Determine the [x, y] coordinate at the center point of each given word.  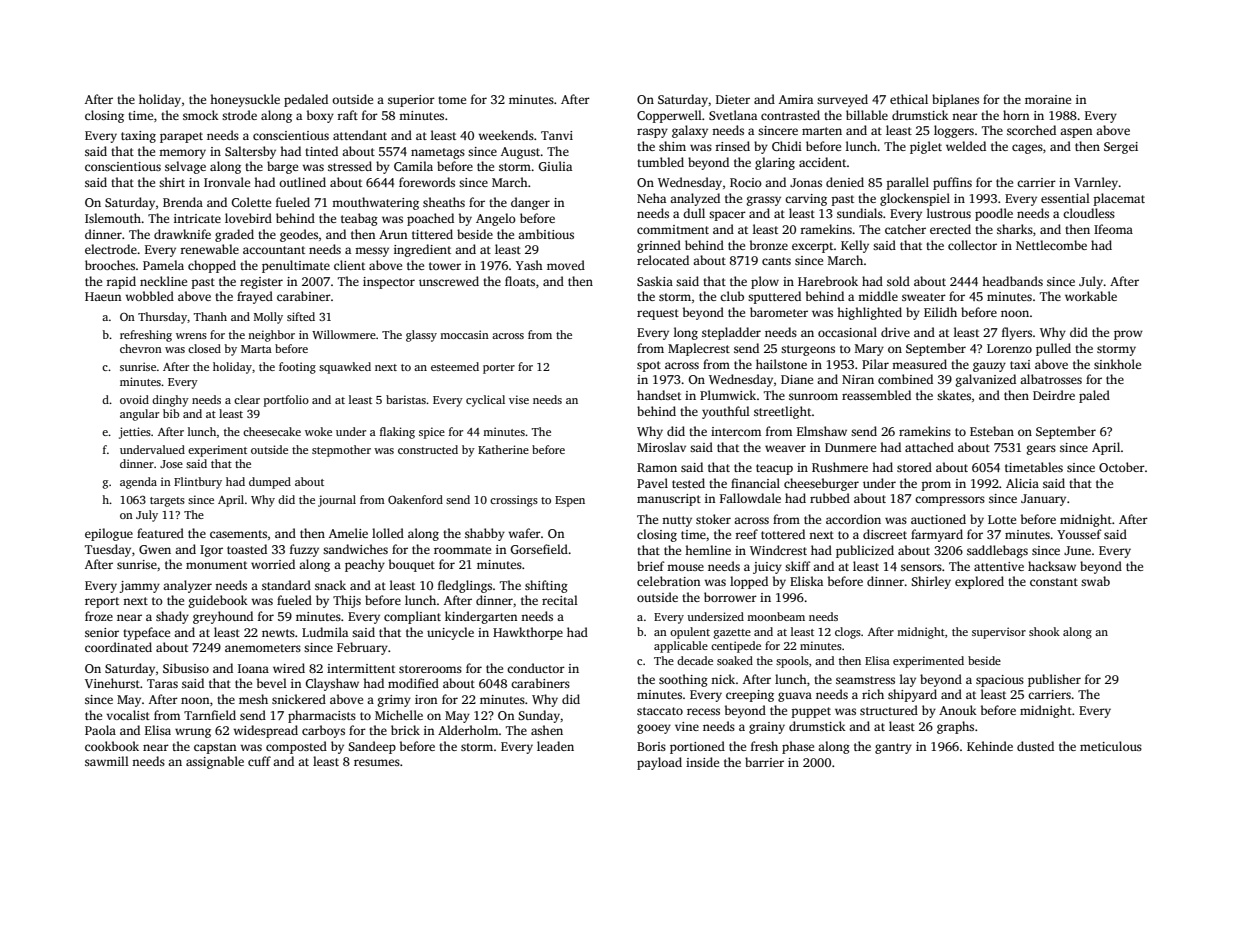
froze [99, 616]
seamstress [865, 680]
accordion [853, 519]
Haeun [103, 296]
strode [239, 115]
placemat [1119, 199]
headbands [1012, 281]
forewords [427, 182]
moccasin [464, 334]
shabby [485, 534]
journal [337, 501]
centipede [736, 647]
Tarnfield [210, 715]
